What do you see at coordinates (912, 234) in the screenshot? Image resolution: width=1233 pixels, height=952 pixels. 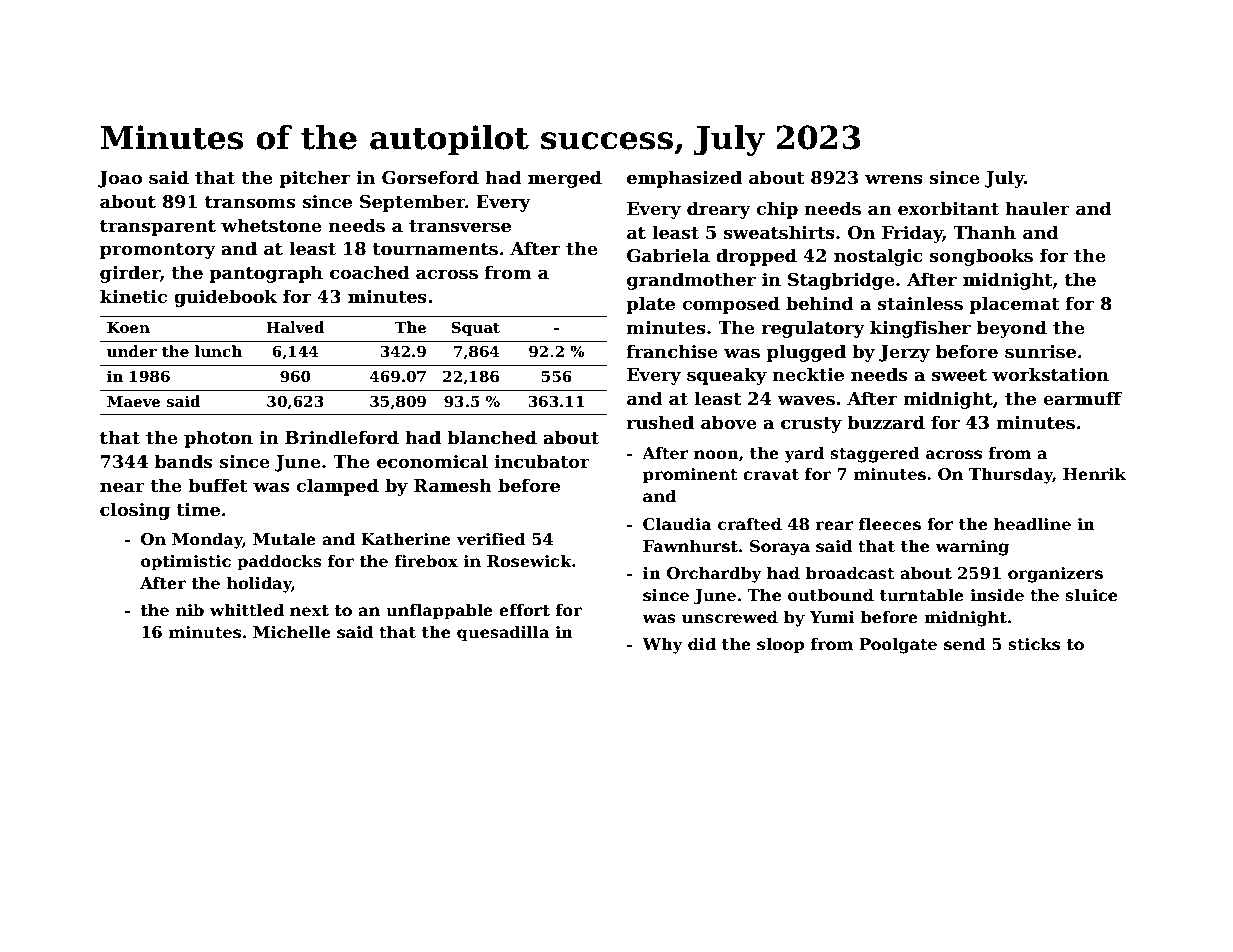 I see `Friday` at bounding box center [912, 234].
